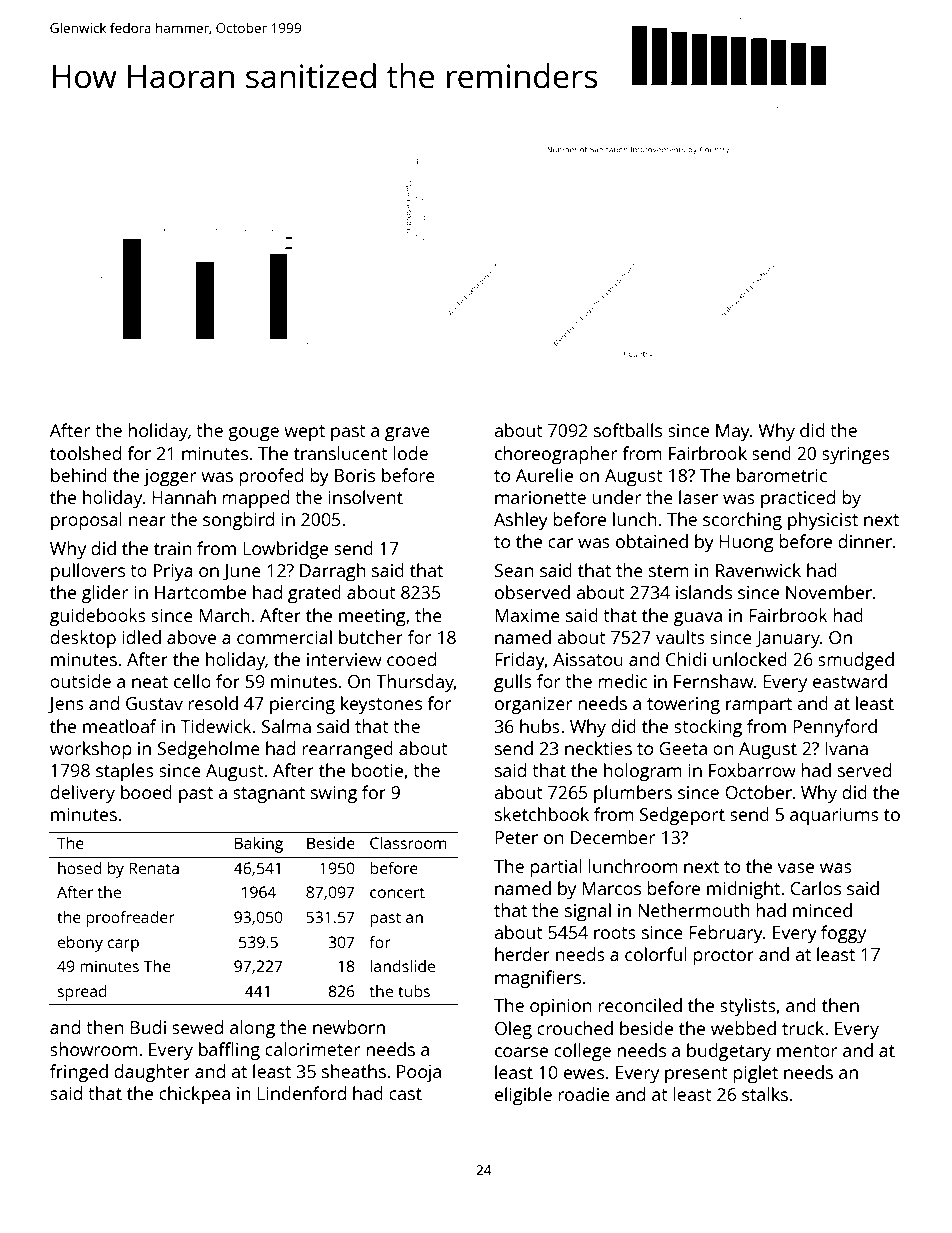 The height and width of the screenshot is (1233, 952). What do you see at coordinates (782, 475) in the screenshot?
I see `barometric` at bounding box center [782, 475].
